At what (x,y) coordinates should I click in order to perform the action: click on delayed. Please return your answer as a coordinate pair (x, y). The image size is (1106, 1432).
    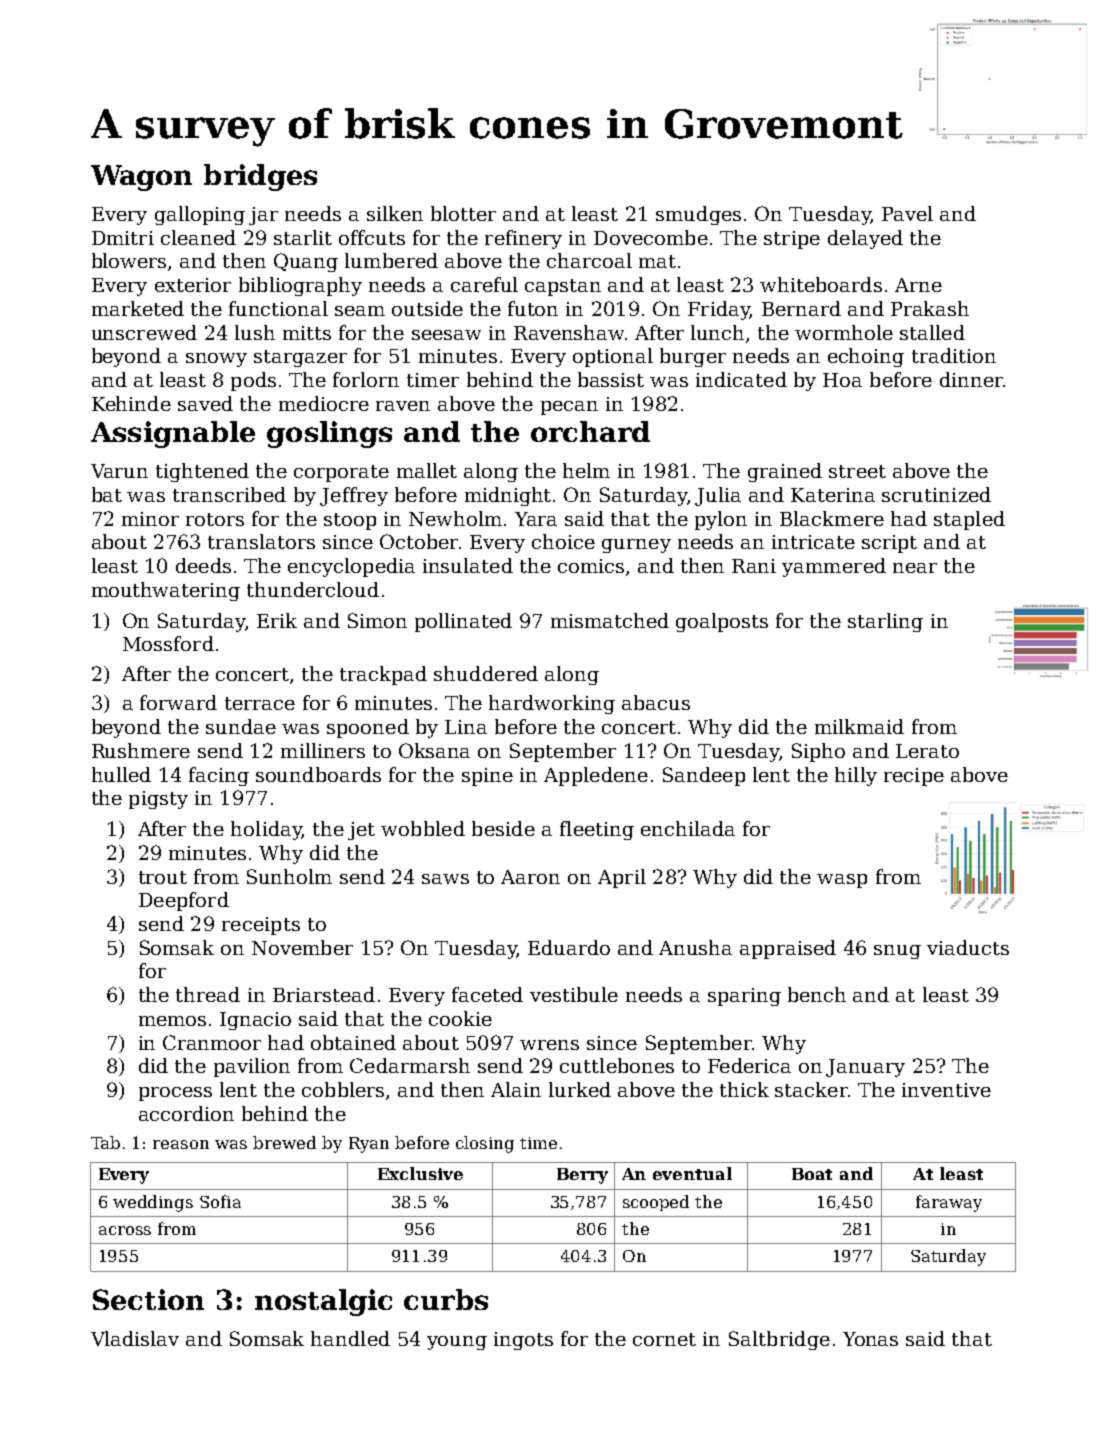
    Looking at the image, I should click on (865, 239).
